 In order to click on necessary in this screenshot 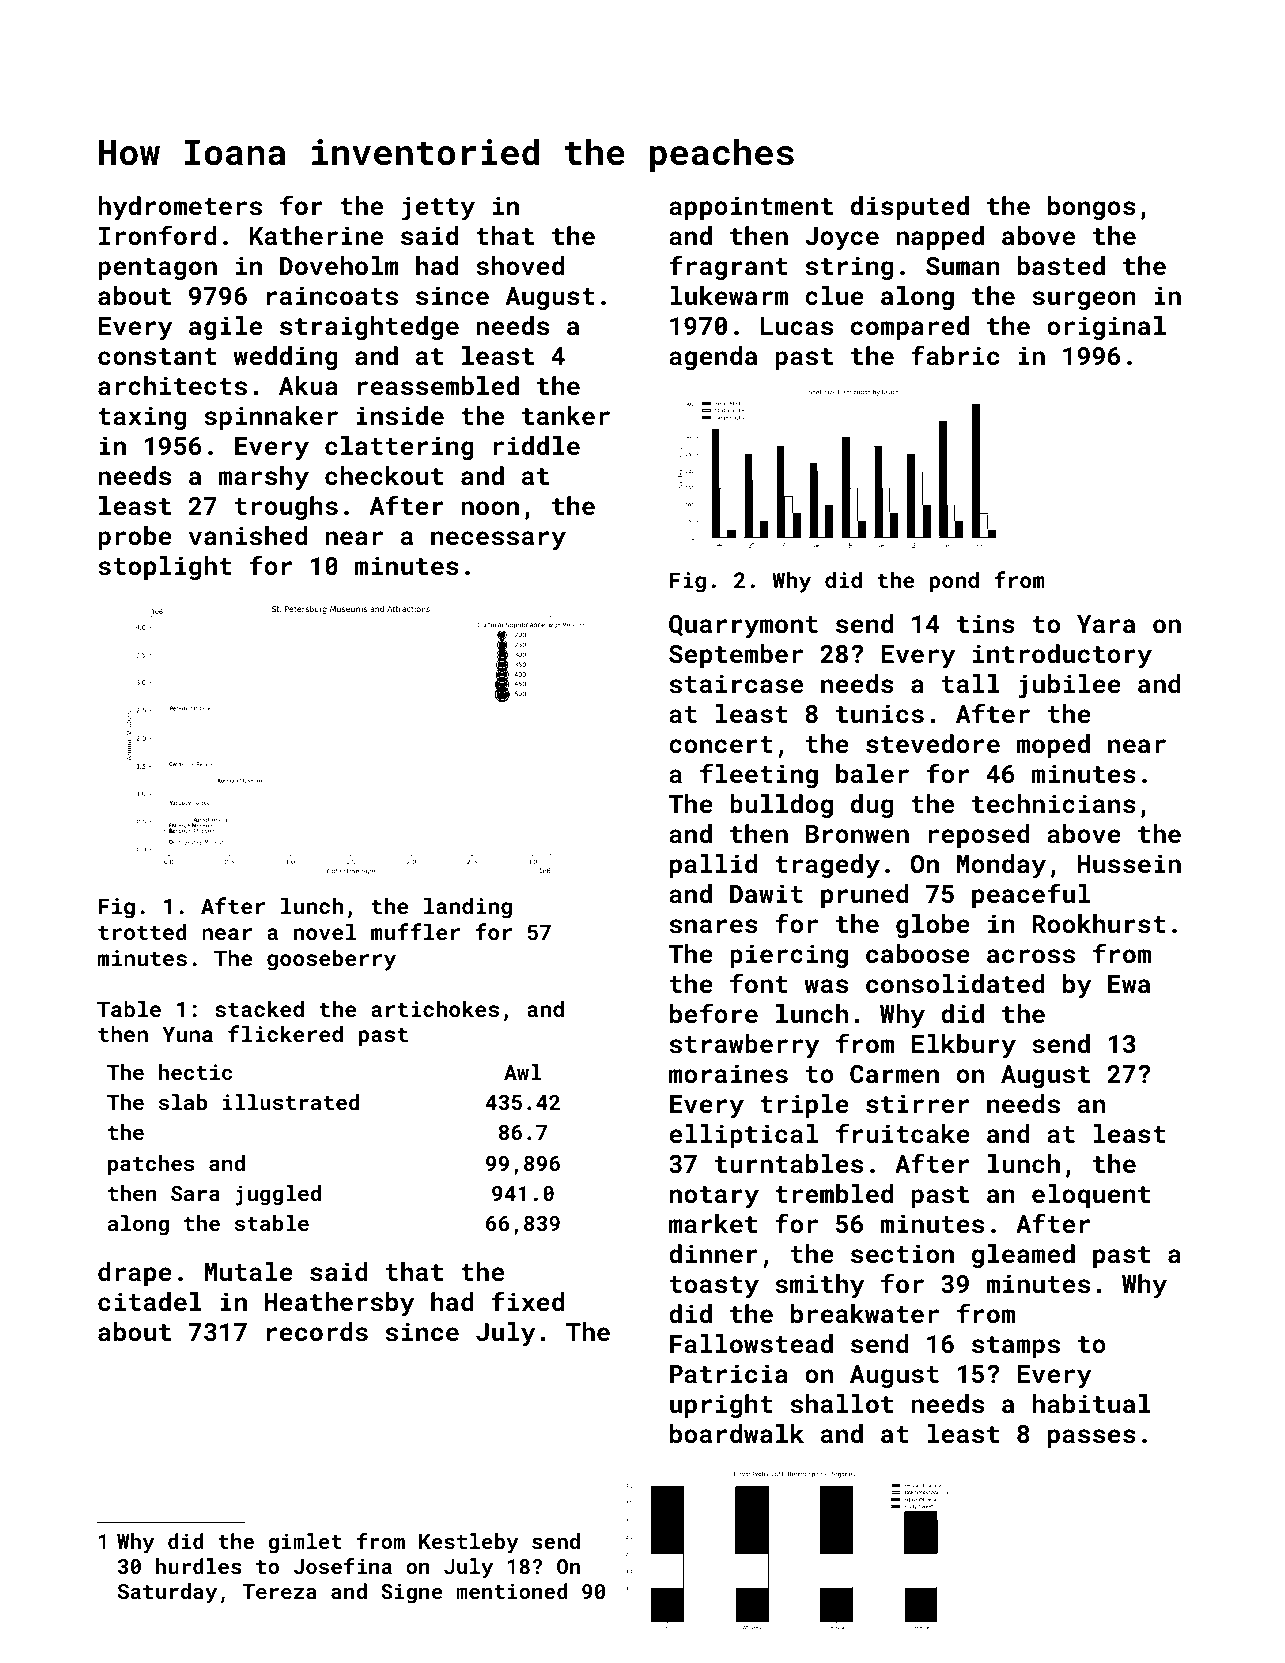, I will do `click(498, 541)`.
